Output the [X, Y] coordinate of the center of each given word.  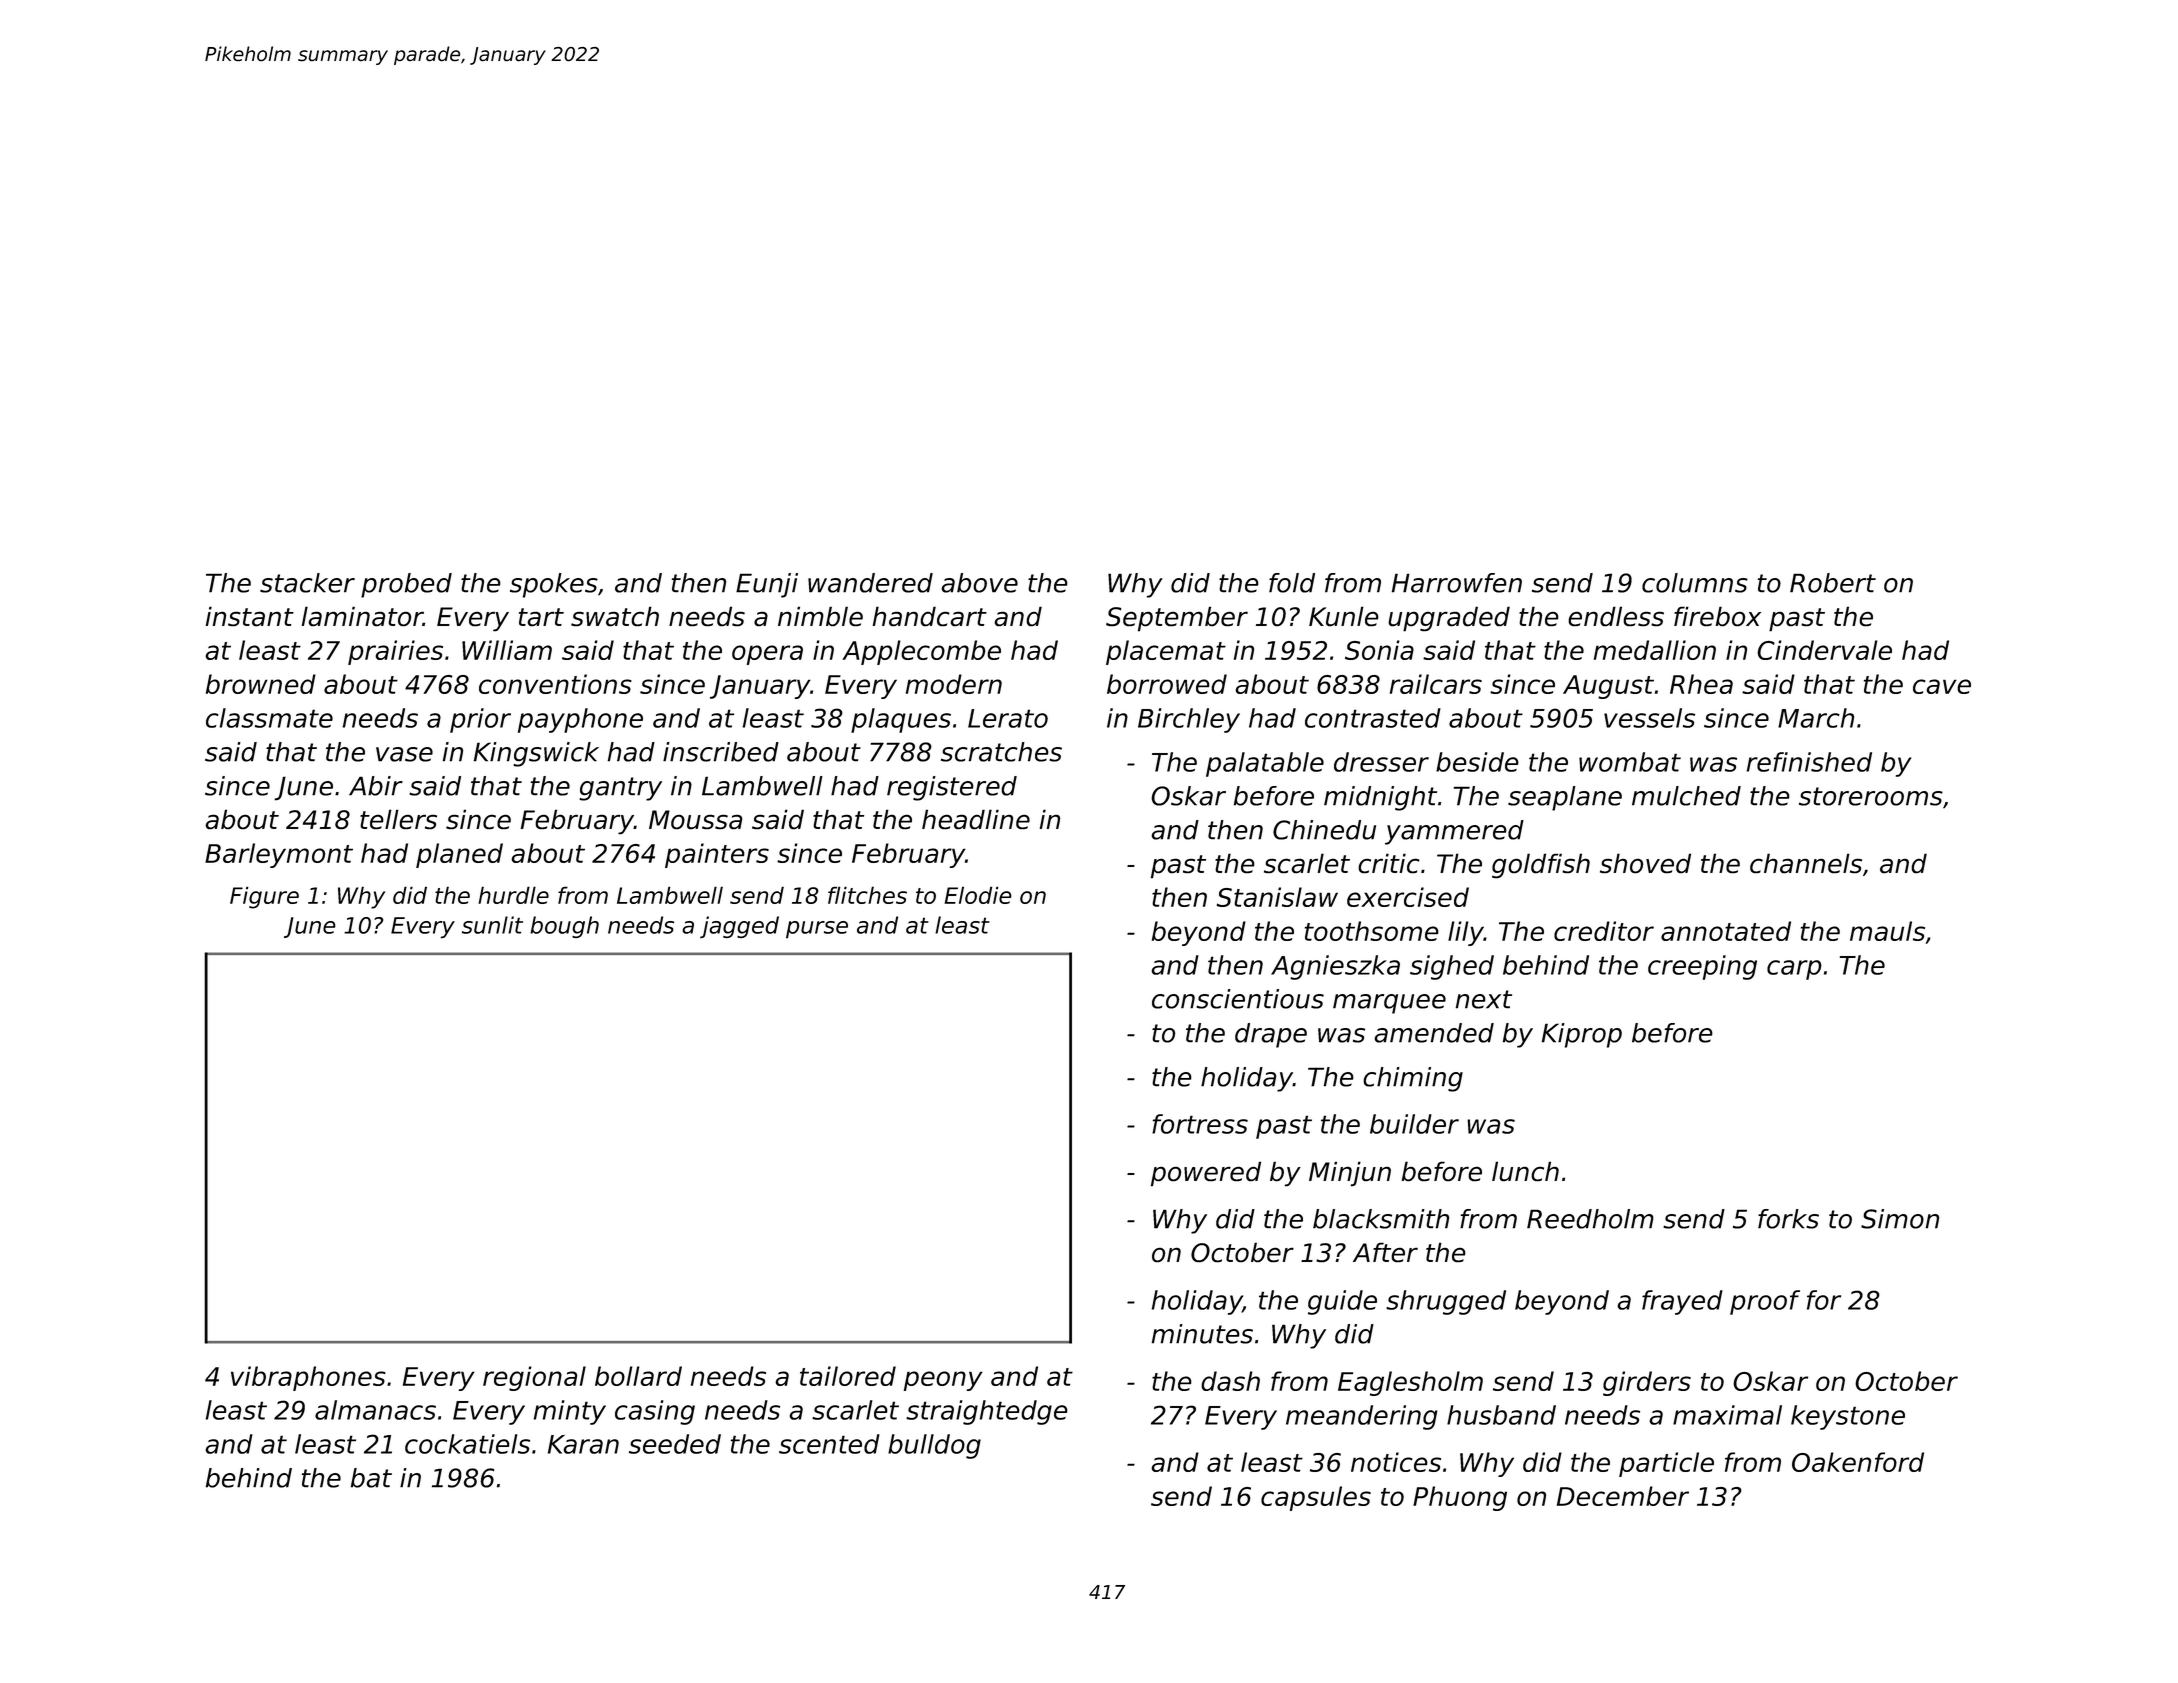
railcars [1436, 684]
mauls [1887, 931]
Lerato [1008, 718]
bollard [638, 1376]
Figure [264, 897]
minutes [1202, 1334]
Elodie [978, 895]
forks [1788, 1219]
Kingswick [536, 754]
